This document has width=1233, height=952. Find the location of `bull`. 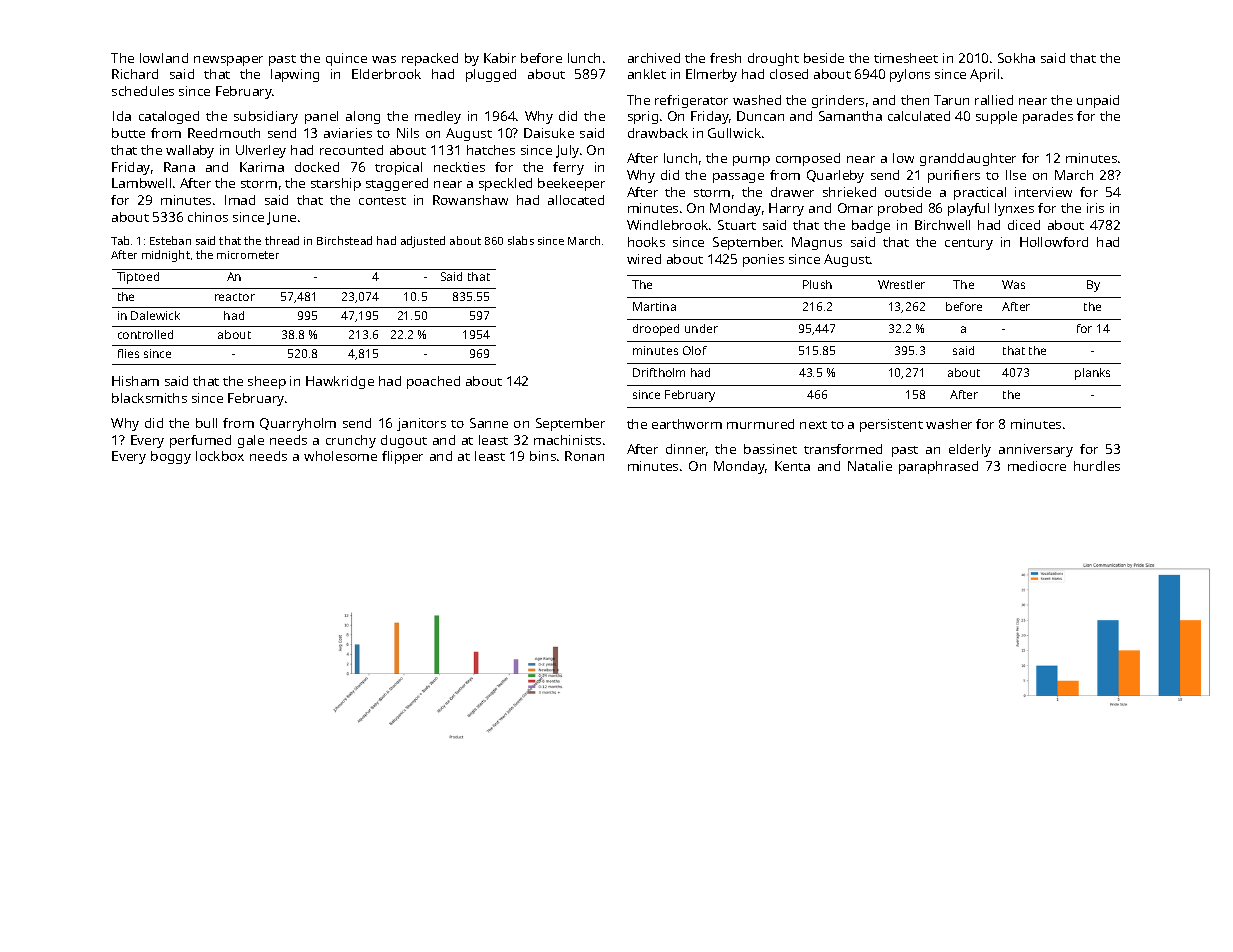

bull is located at coordinates (206, 423).
